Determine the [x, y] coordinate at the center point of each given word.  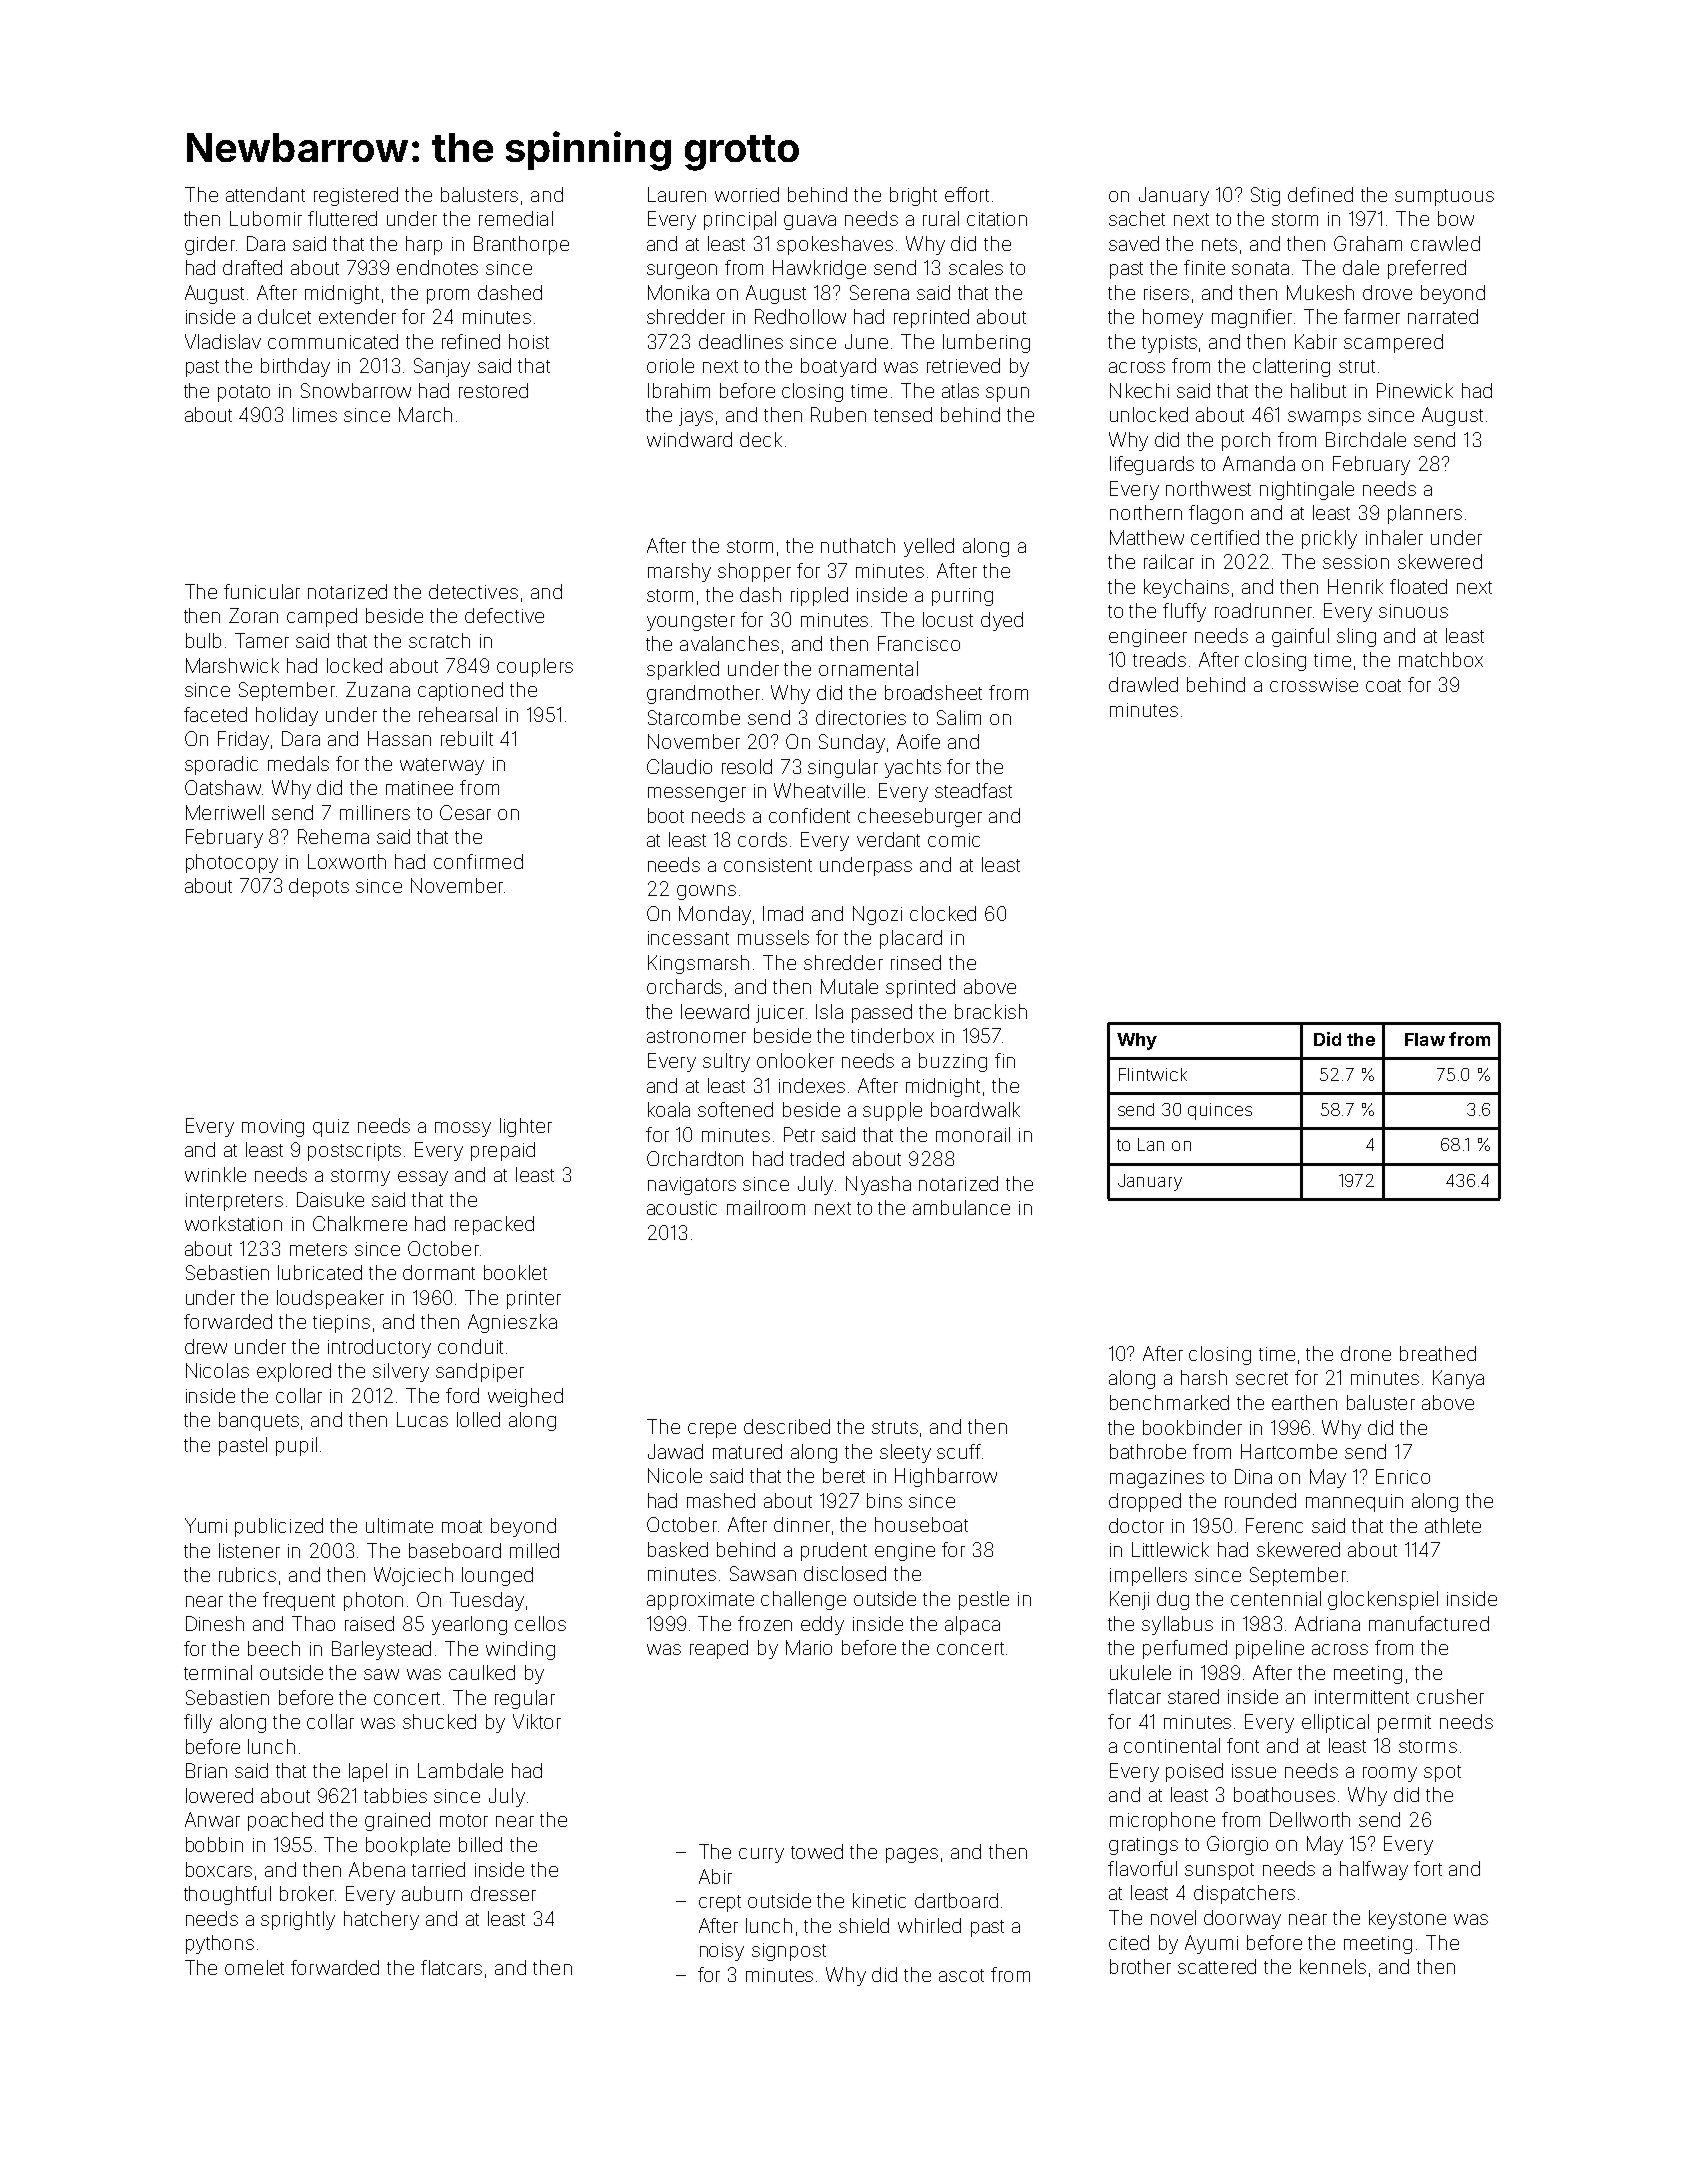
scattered [1217, 1966]
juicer [780, 1014]
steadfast [973, 790]
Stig [1265, 196]
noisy [722, 1952]
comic [954, 840]
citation [997, 219]
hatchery [381, 1920]
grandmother [703, 694]
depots [319, 887]
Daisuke [330, 1199]
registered [356, 196]
